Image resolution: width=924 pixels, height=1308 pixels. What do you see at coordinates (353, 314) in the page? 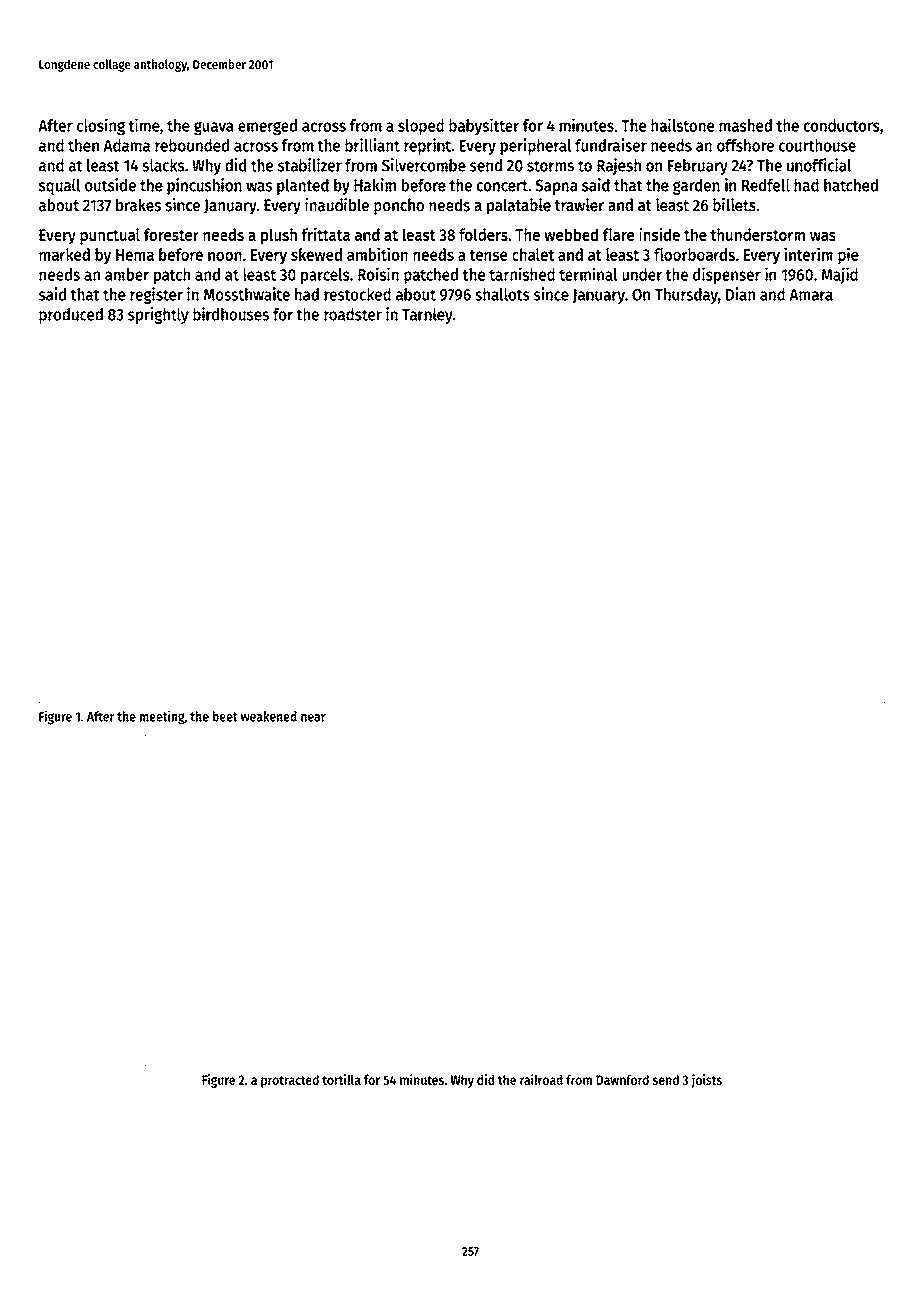
I see `roadster` at bounding box center [353, 314].
